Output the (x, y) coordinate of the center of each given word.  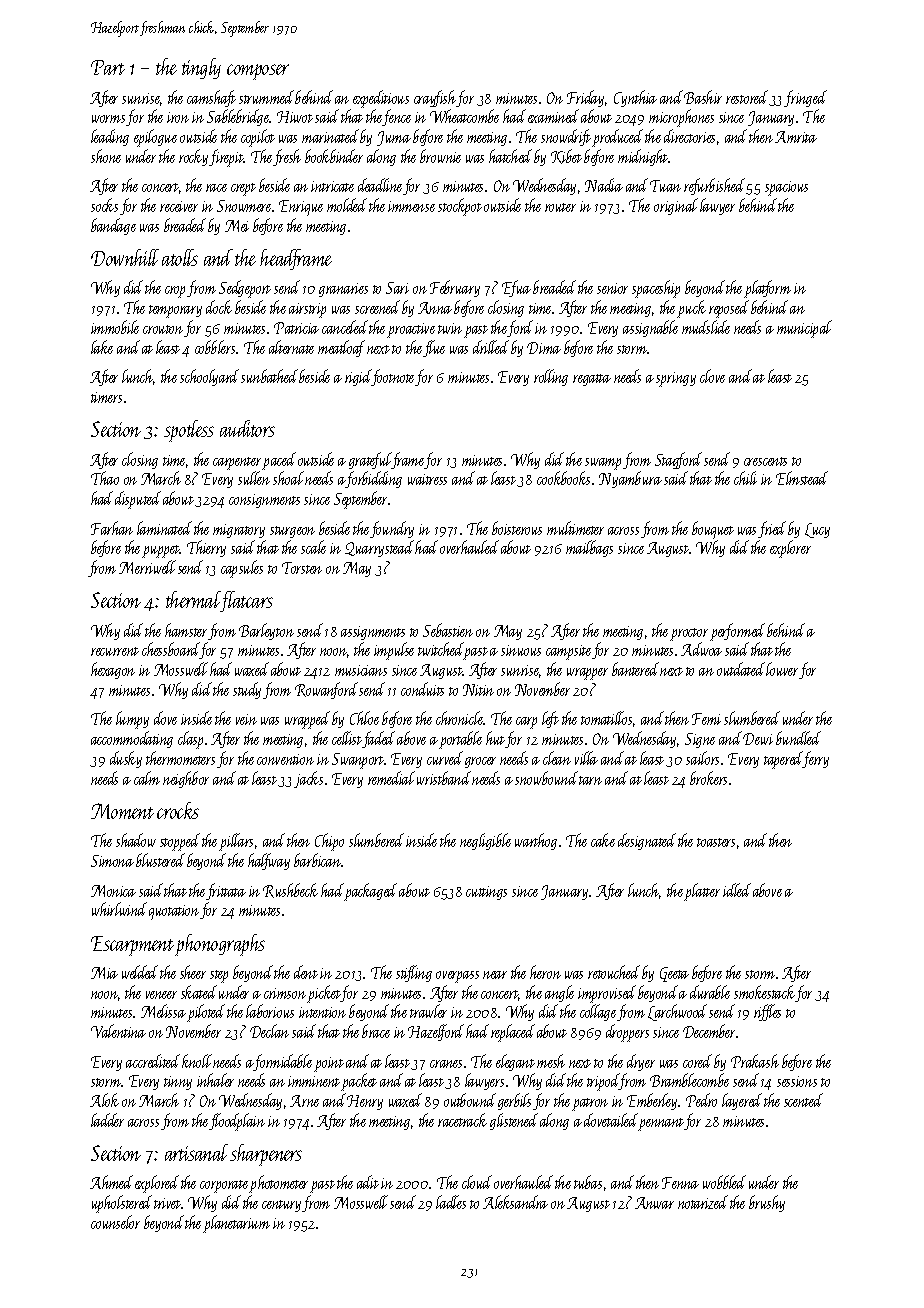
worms (108, 119)
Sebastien (448, 630)
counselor (115, 1222)
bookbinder (334, 156)
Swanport (358, 761)
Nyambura (630, 479)
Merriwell (147, 567)
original (676, 206)
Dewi (758, 739)
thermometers (180, 758)
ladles (451, 1202)
